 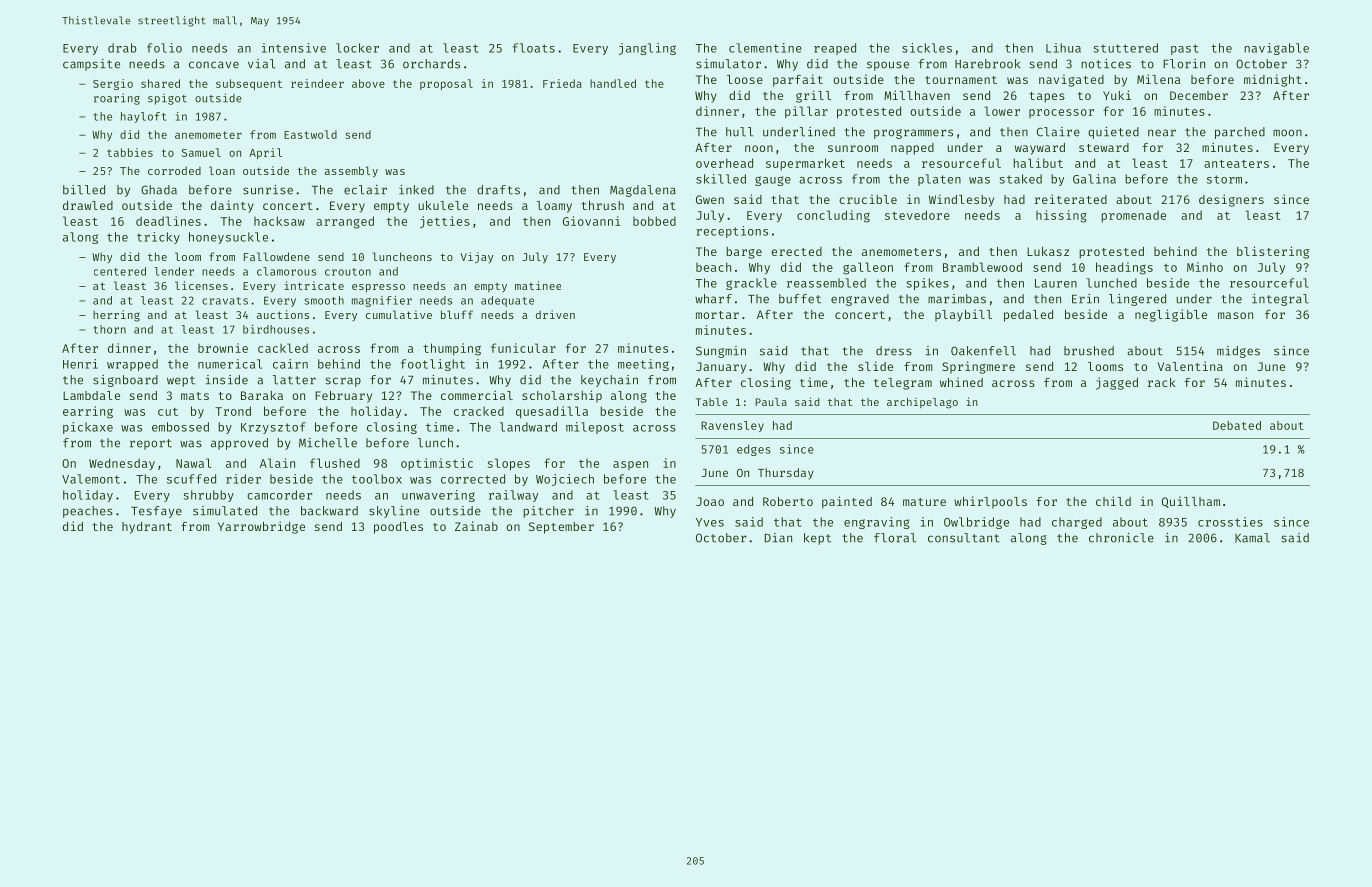 What do you see at coordinates (1273, 80) in the page?
I see `midnight` at bounding box center [1273, 80].
